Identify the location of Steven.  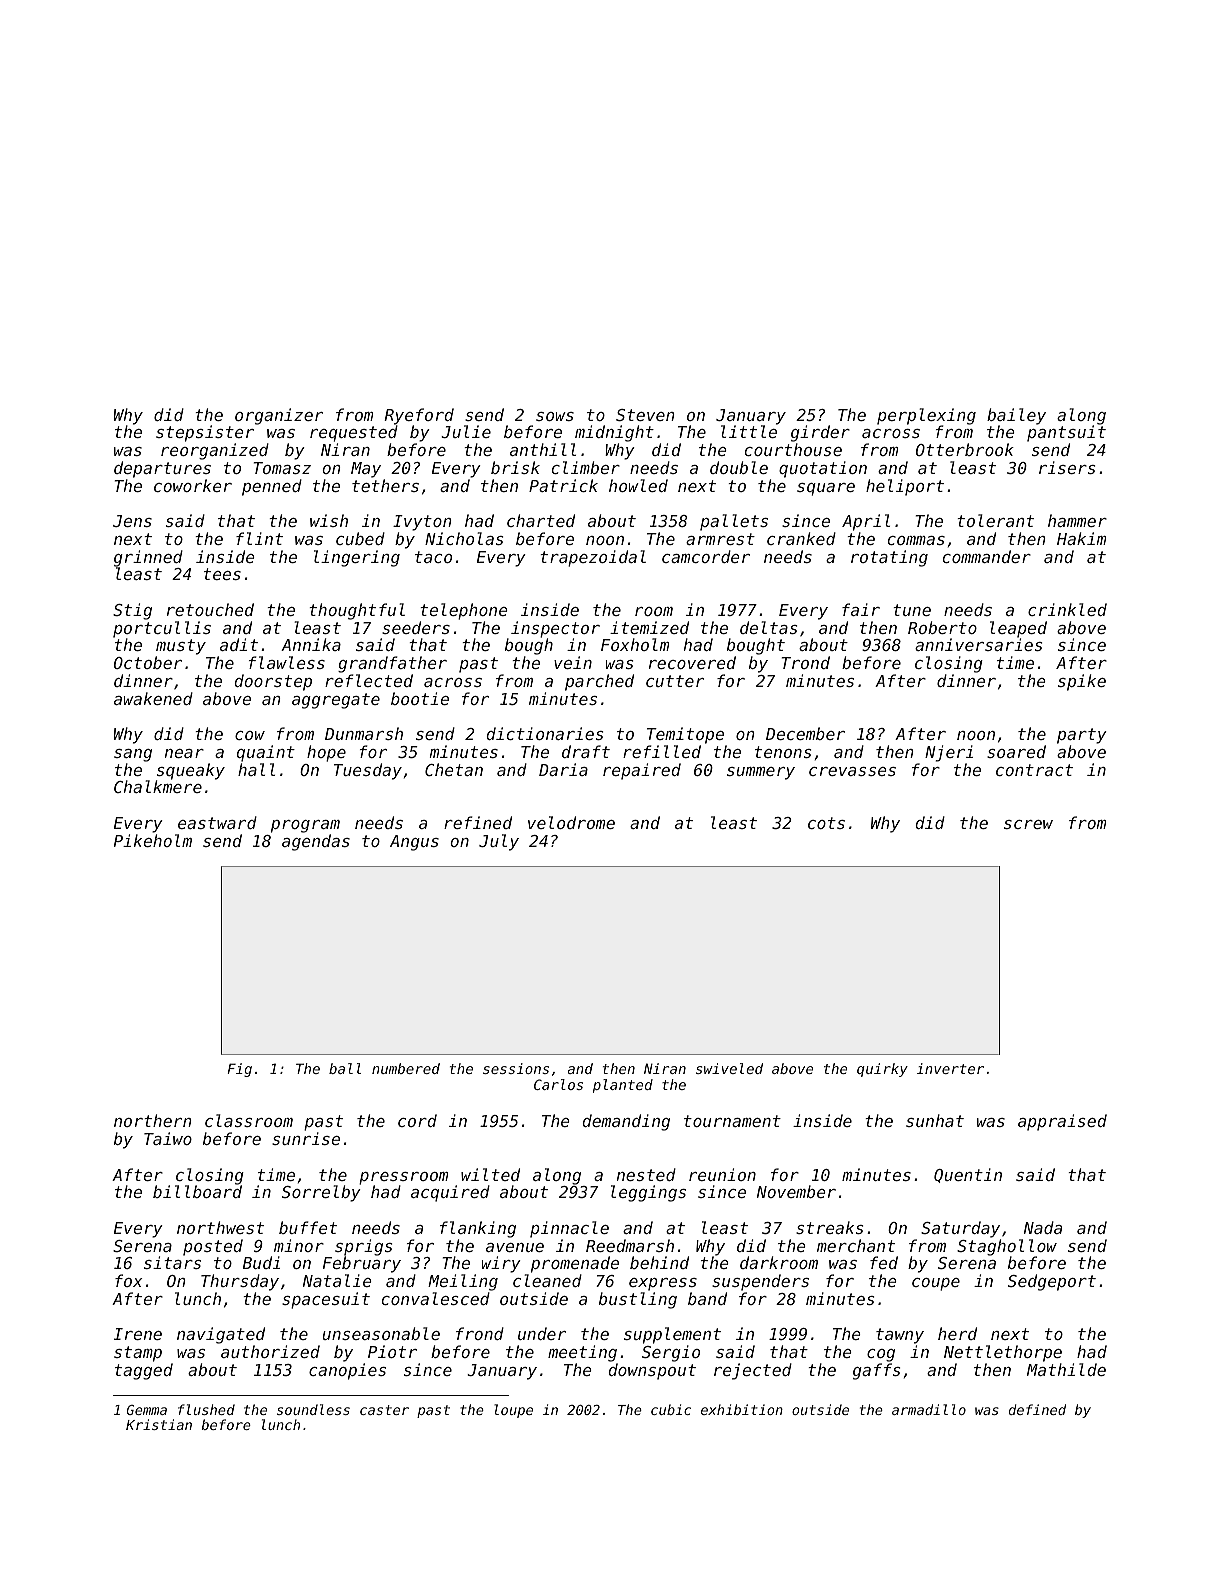
(645, 415).
